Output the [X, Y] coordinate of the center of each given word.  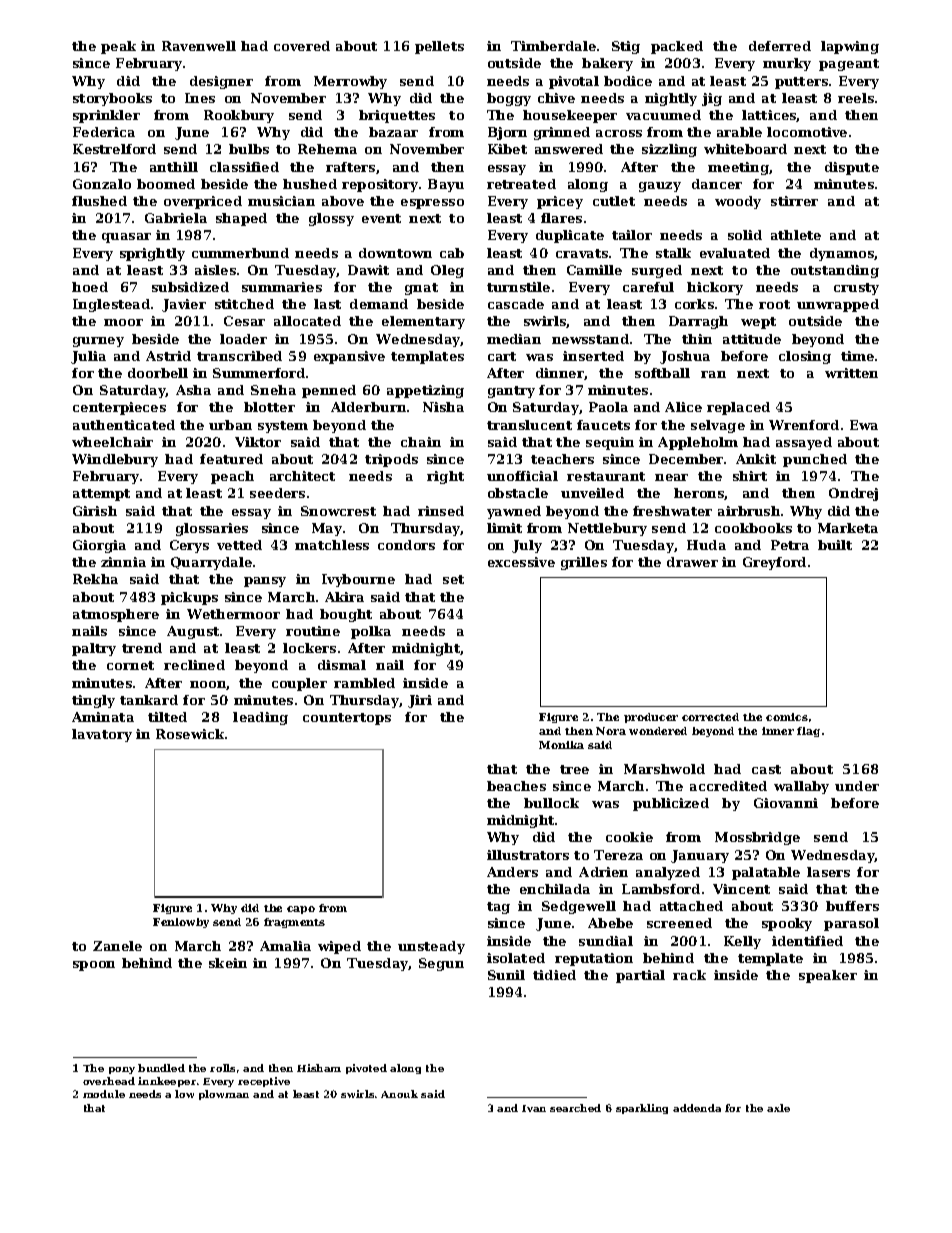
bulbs [249, 149]
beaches [516, 786]
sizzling [669, 150]
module [104, 1094]
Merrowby [350, 82]
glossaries [212, 529]
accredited [728, 786]
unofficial [522, 476]
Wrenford [804, 425]
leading [260, 718]
